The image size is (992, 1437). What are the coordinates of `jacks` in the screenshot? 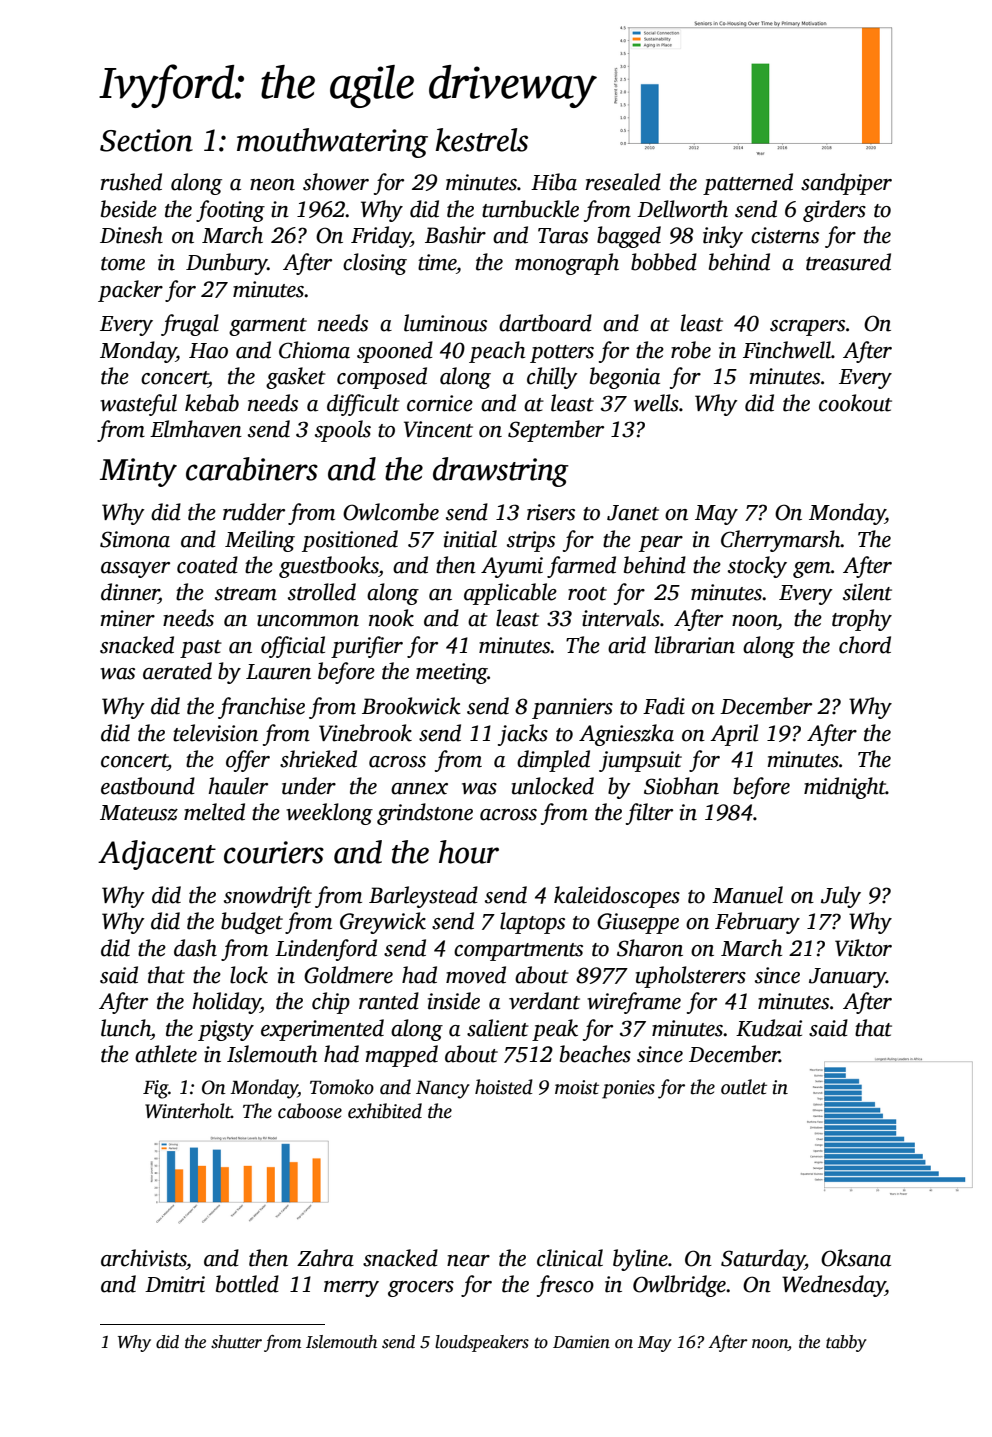 It's located at (523, 735).
